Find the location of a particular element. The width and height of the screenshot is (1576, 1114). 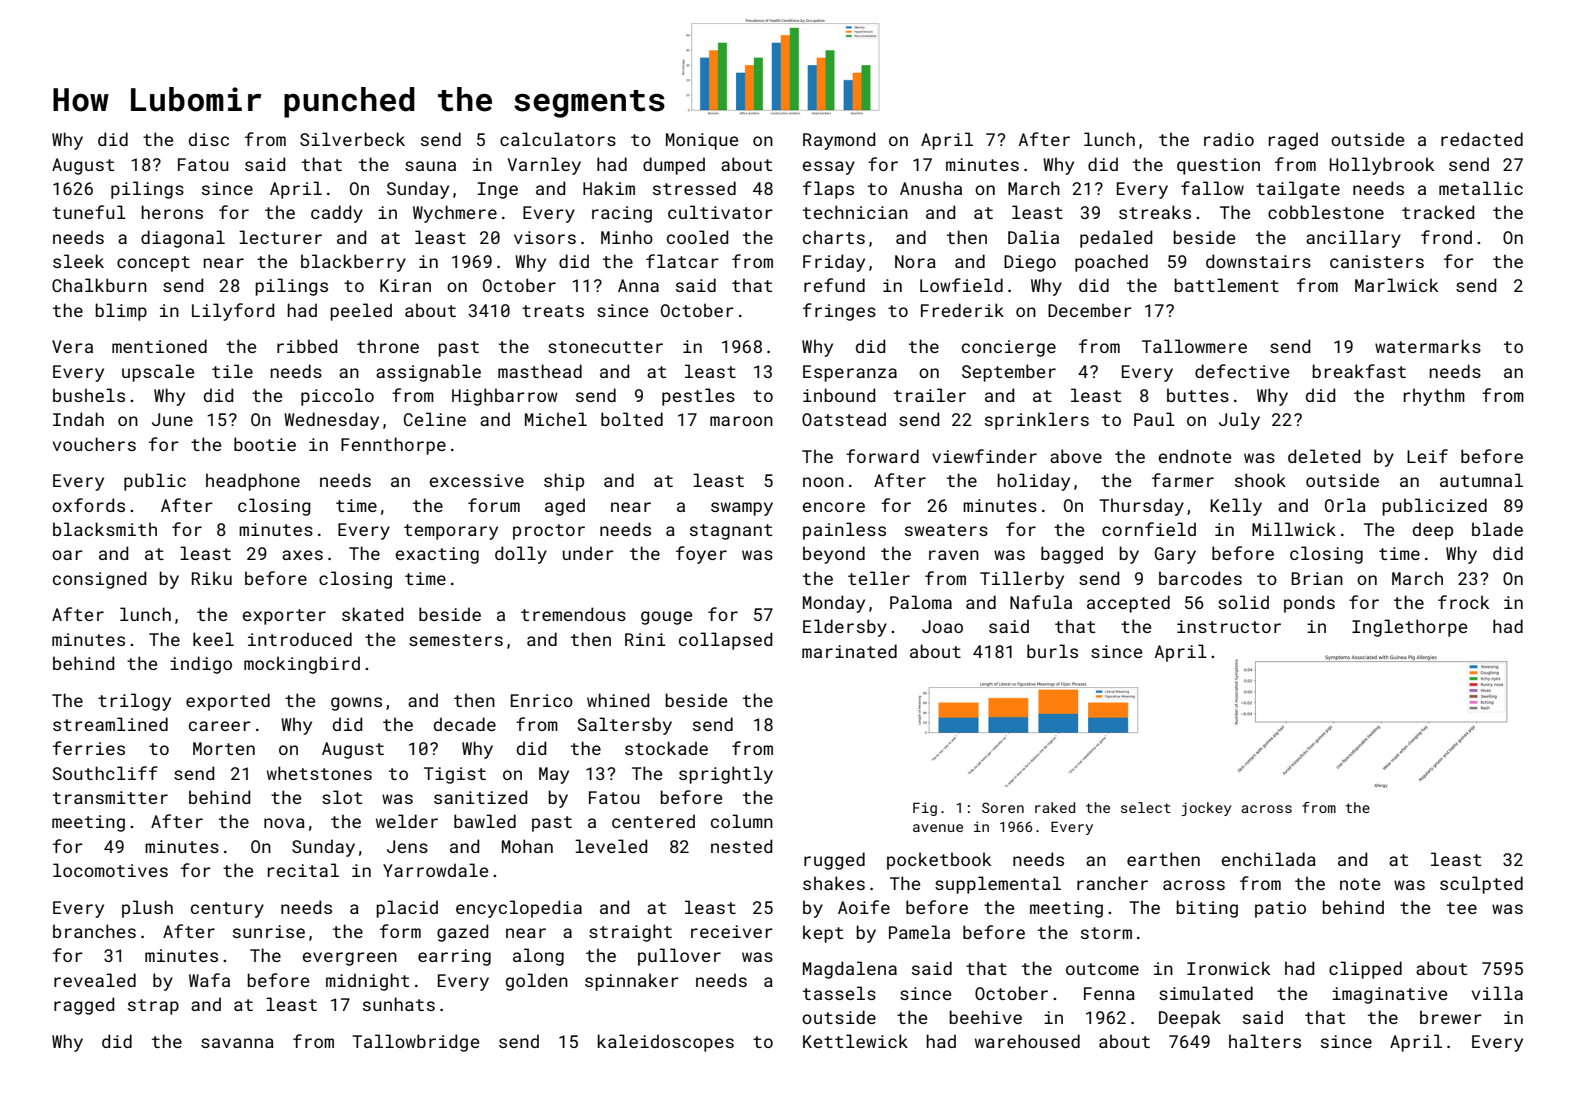

redacted is located at coordinates (1482, 139).
